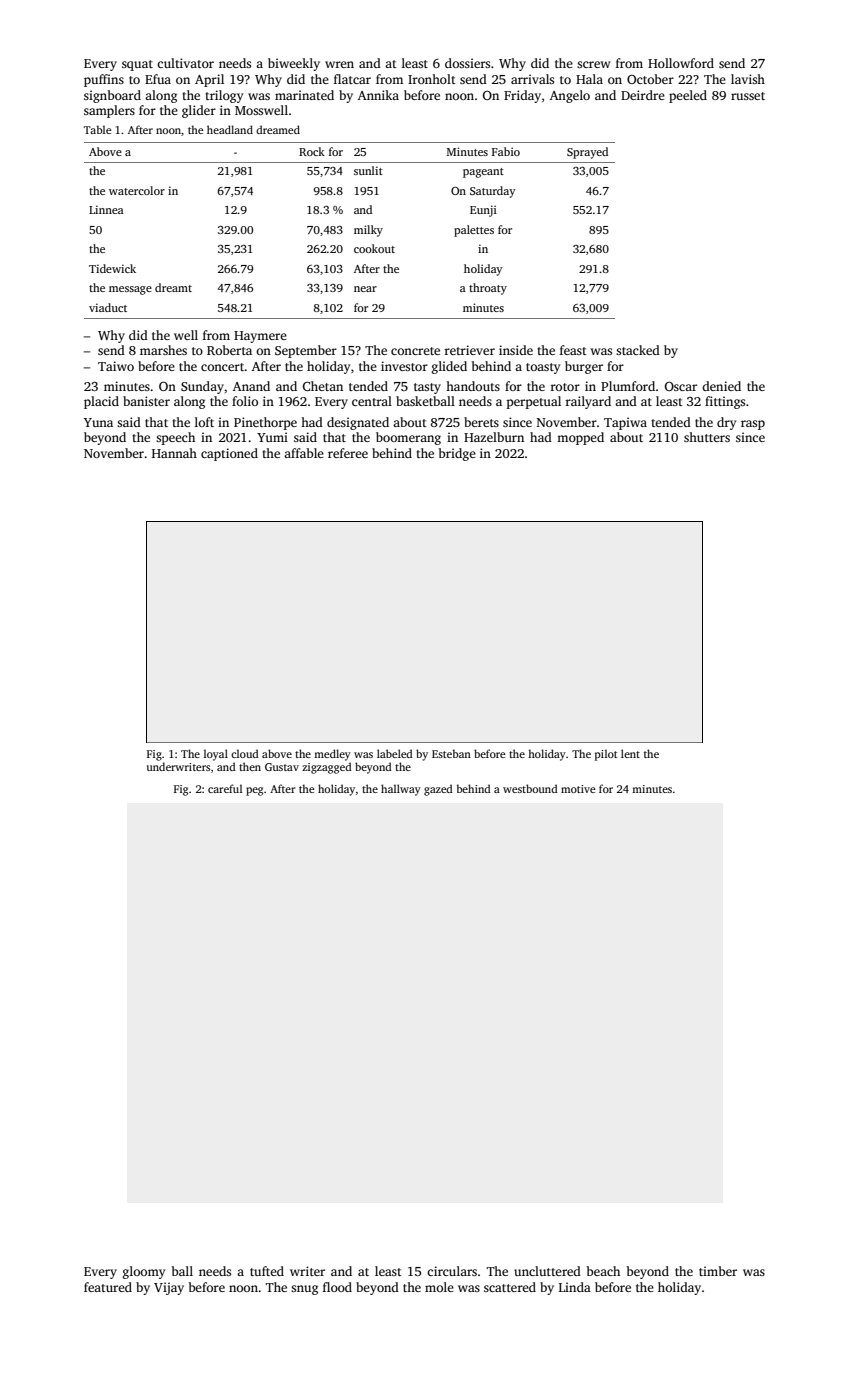 The height and width of the image is (1400, 849). I want to click on flatcar, so click(352, 79).
